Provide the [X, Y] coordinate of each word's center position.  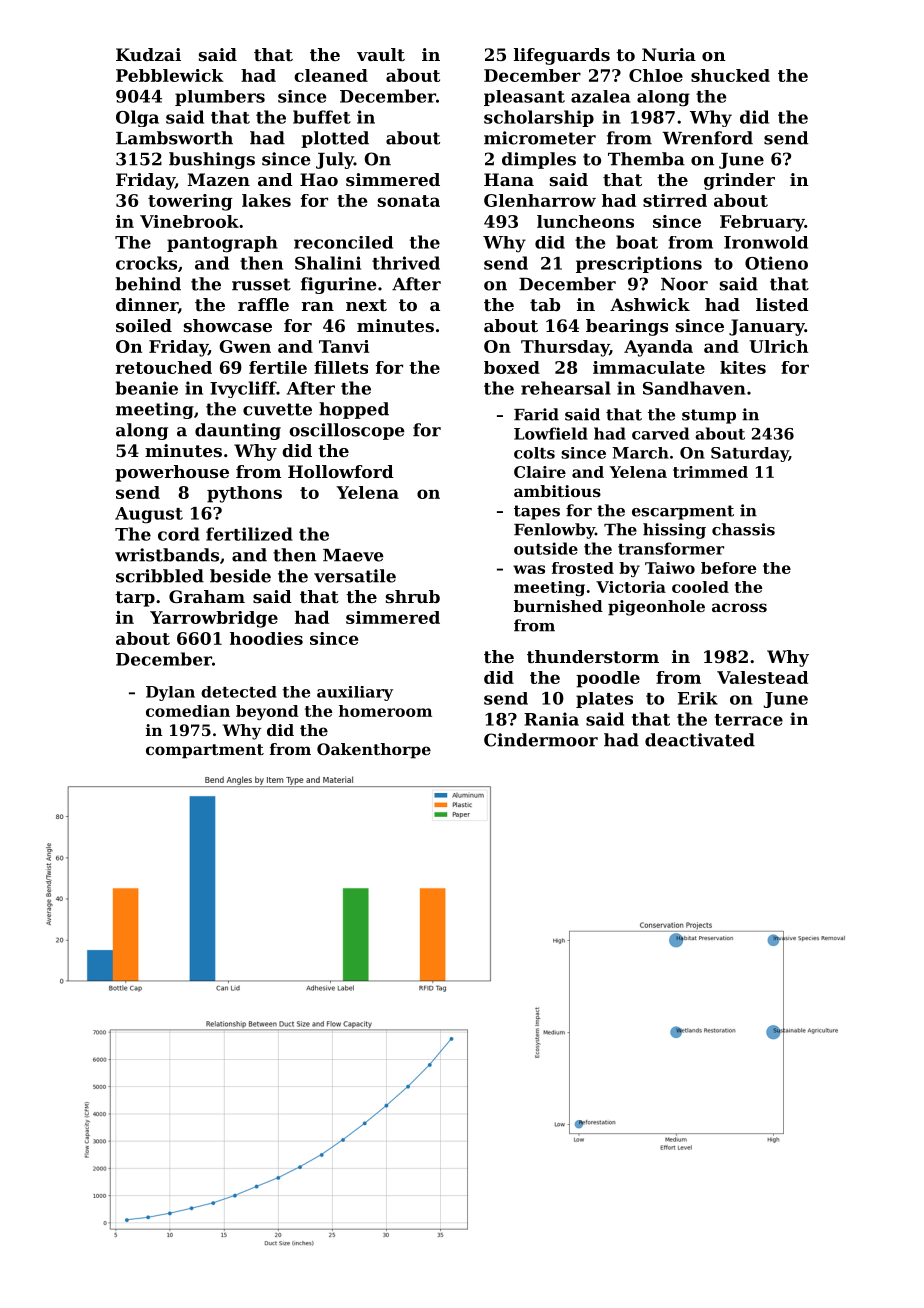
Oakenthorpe [374, 751]
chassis [743, 529]
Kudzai [148, 54]
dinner [147, 305]
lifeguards [562, 56]
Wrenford [707, 138]
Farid [536, 414]
